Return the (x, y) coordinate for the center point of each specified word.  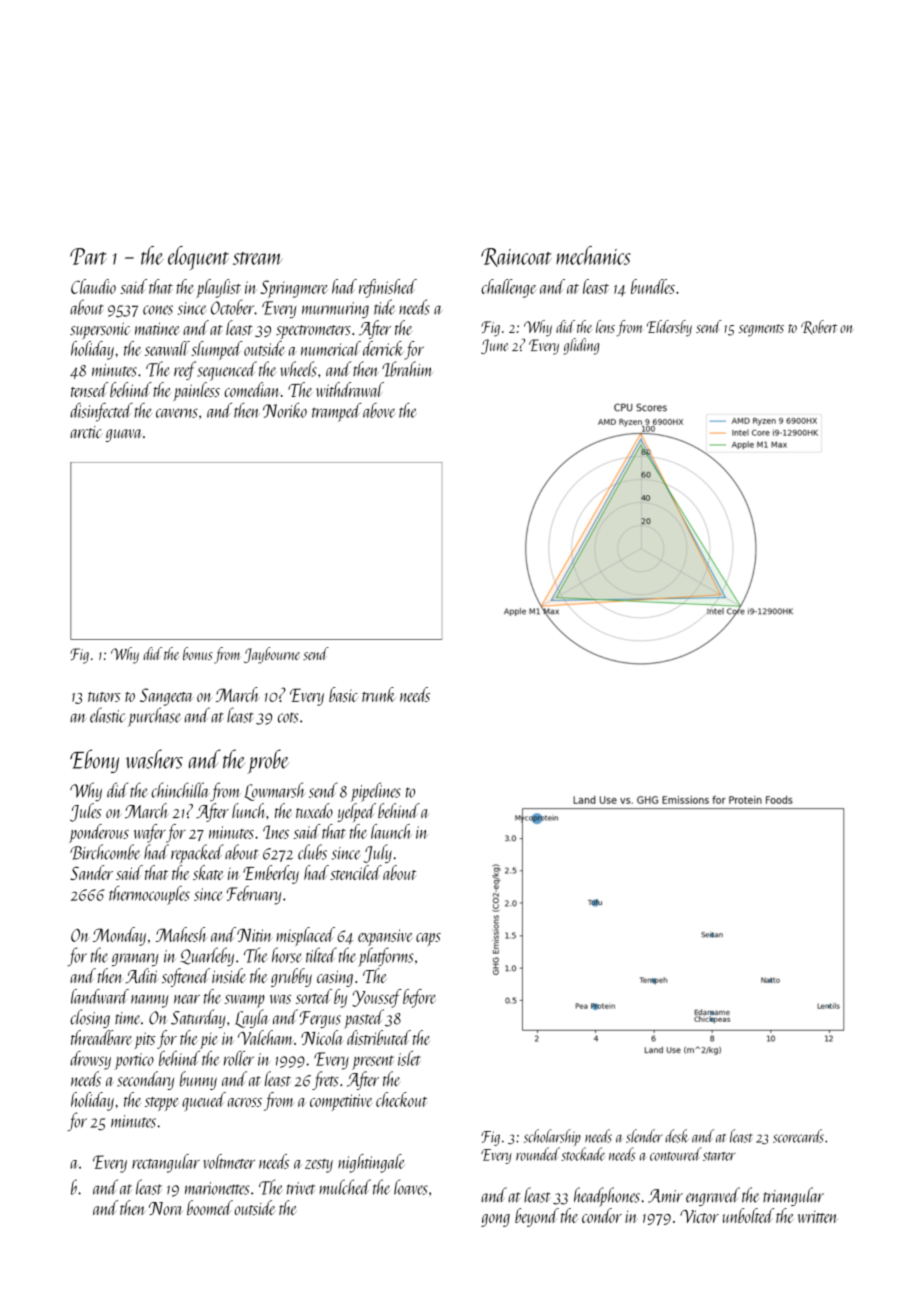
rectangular (166, 1163)
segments (761, 330)
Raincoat (516, 257)
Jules (86, 812)
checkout (401, 1099)
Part (88, 256)
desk (677, 1136)
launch (391, 831)
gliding (582, 346)
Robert (819, 327)
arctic (86, 432)
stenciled (356, 872)
